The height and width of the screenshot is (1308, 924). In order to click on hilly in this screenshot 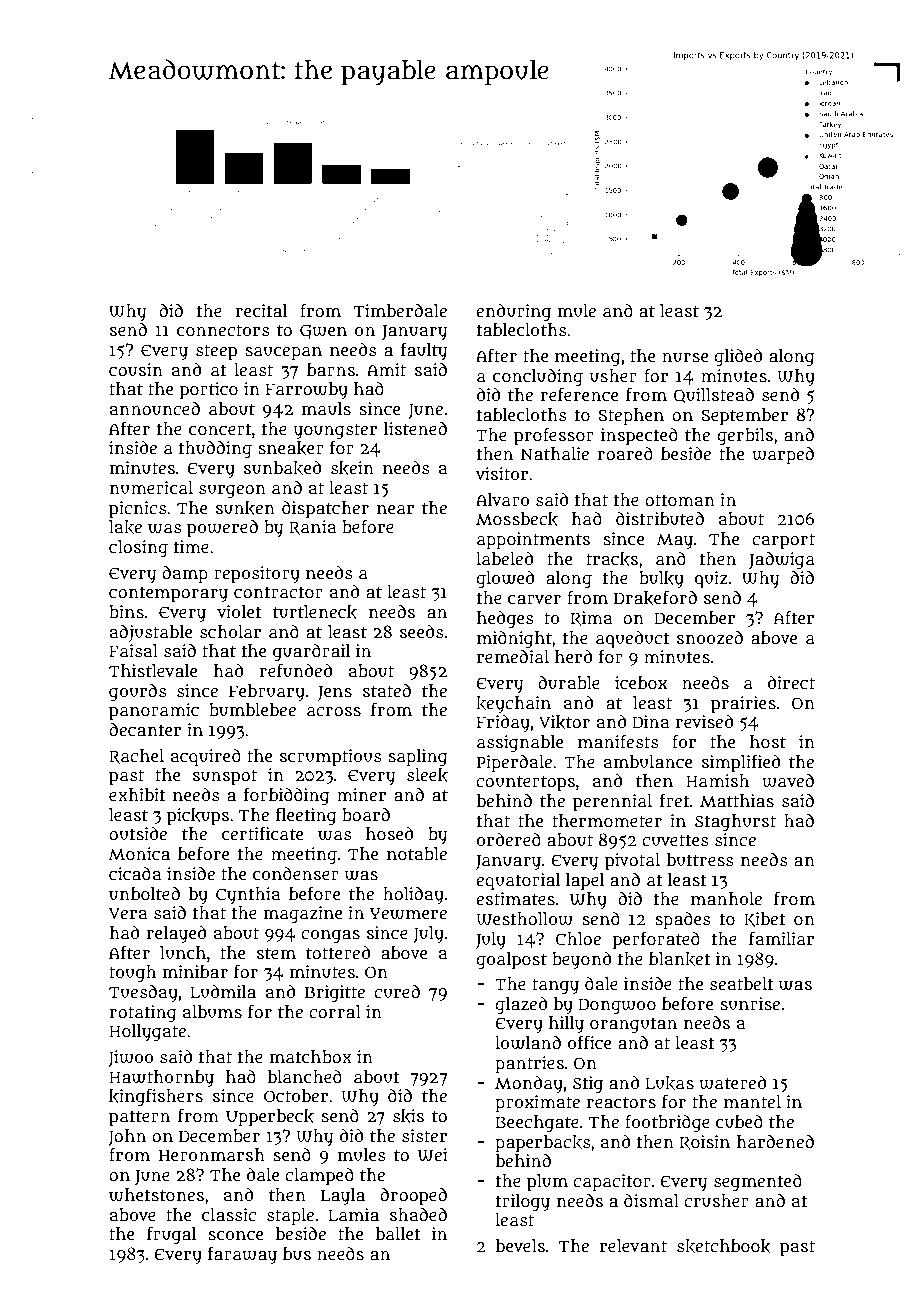, I will do `click(566, 1025)`.
